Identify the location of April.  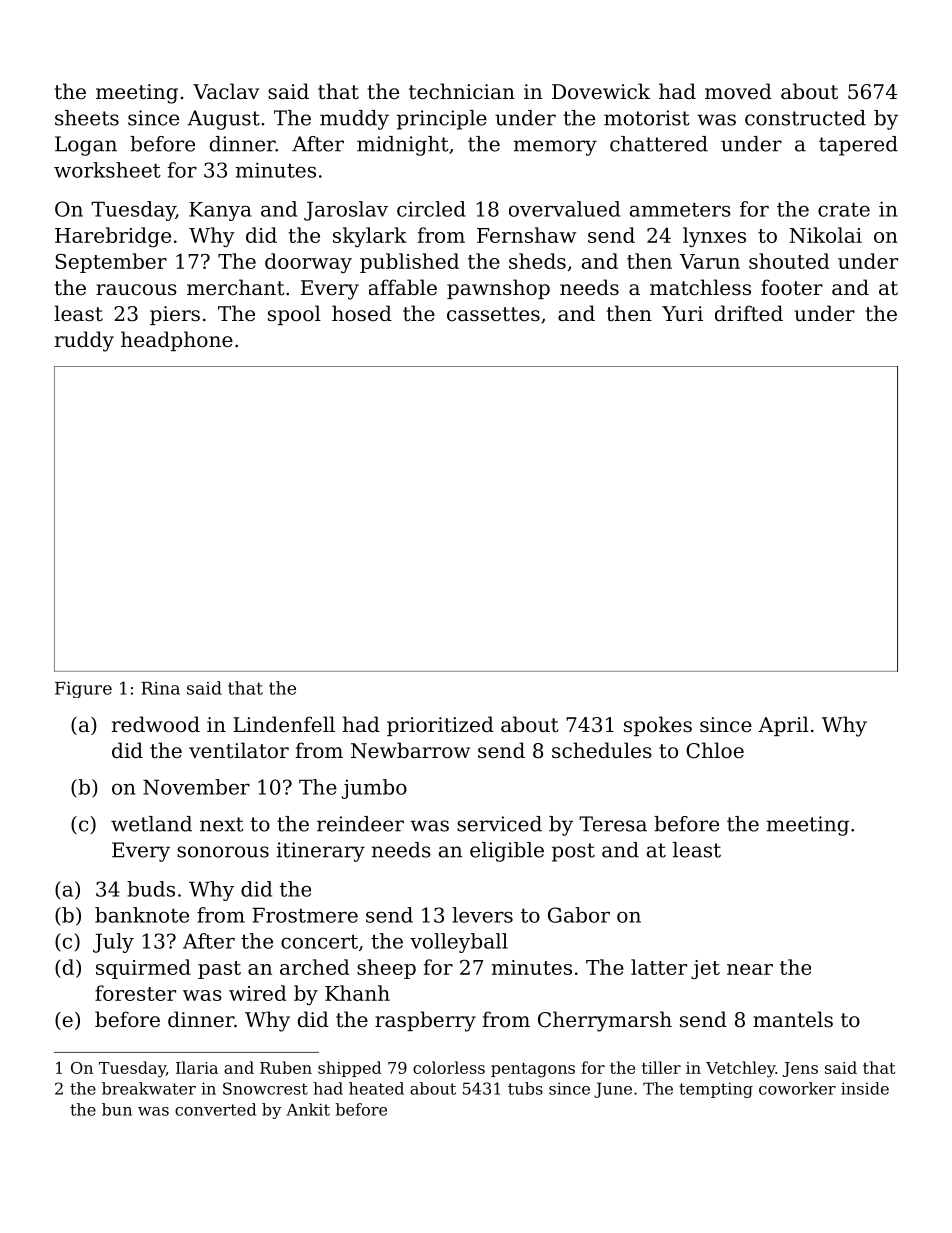
(783, 726).
